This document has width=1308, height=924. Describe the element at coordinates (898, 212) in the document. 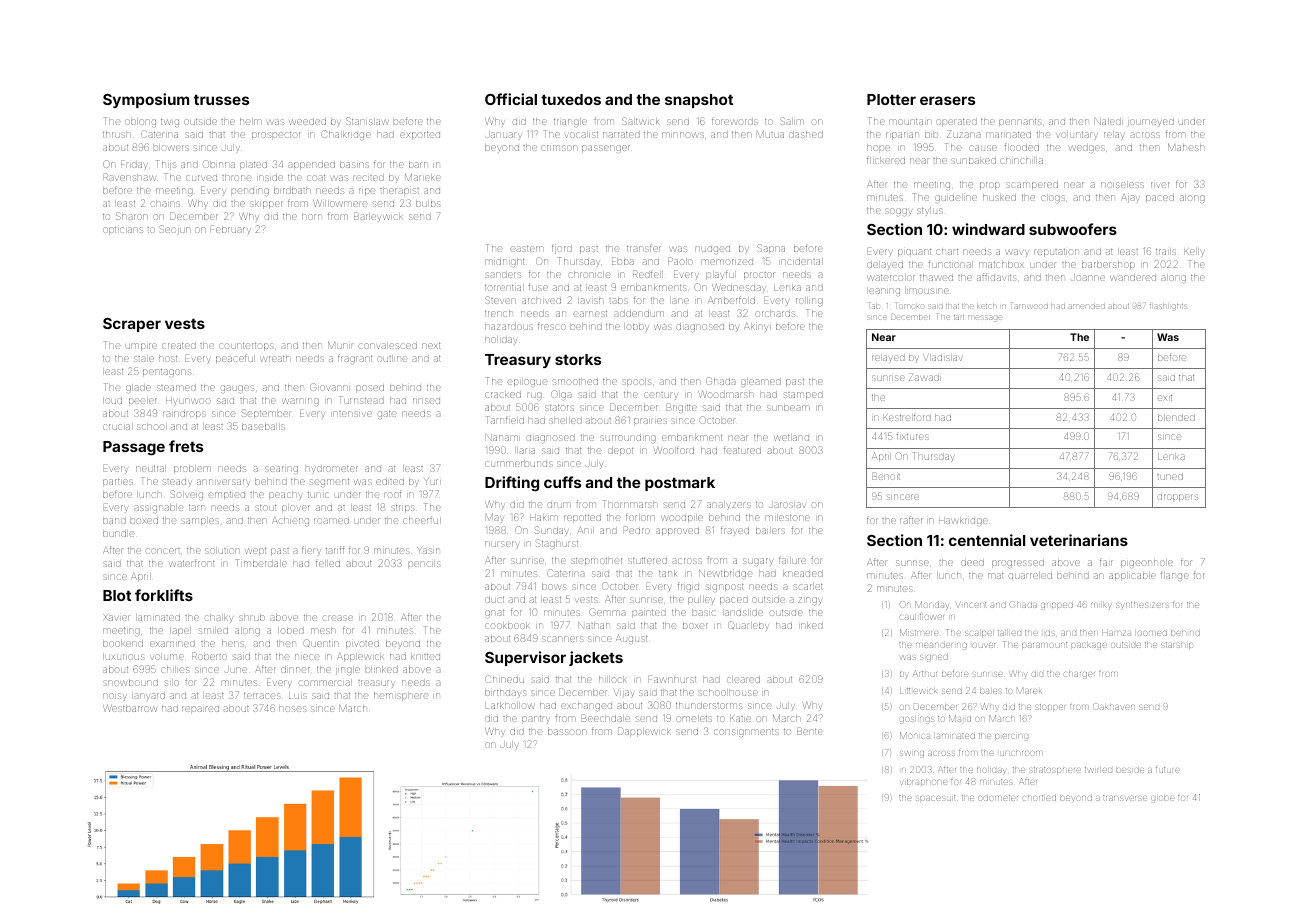

I see `soggy` at that location.
